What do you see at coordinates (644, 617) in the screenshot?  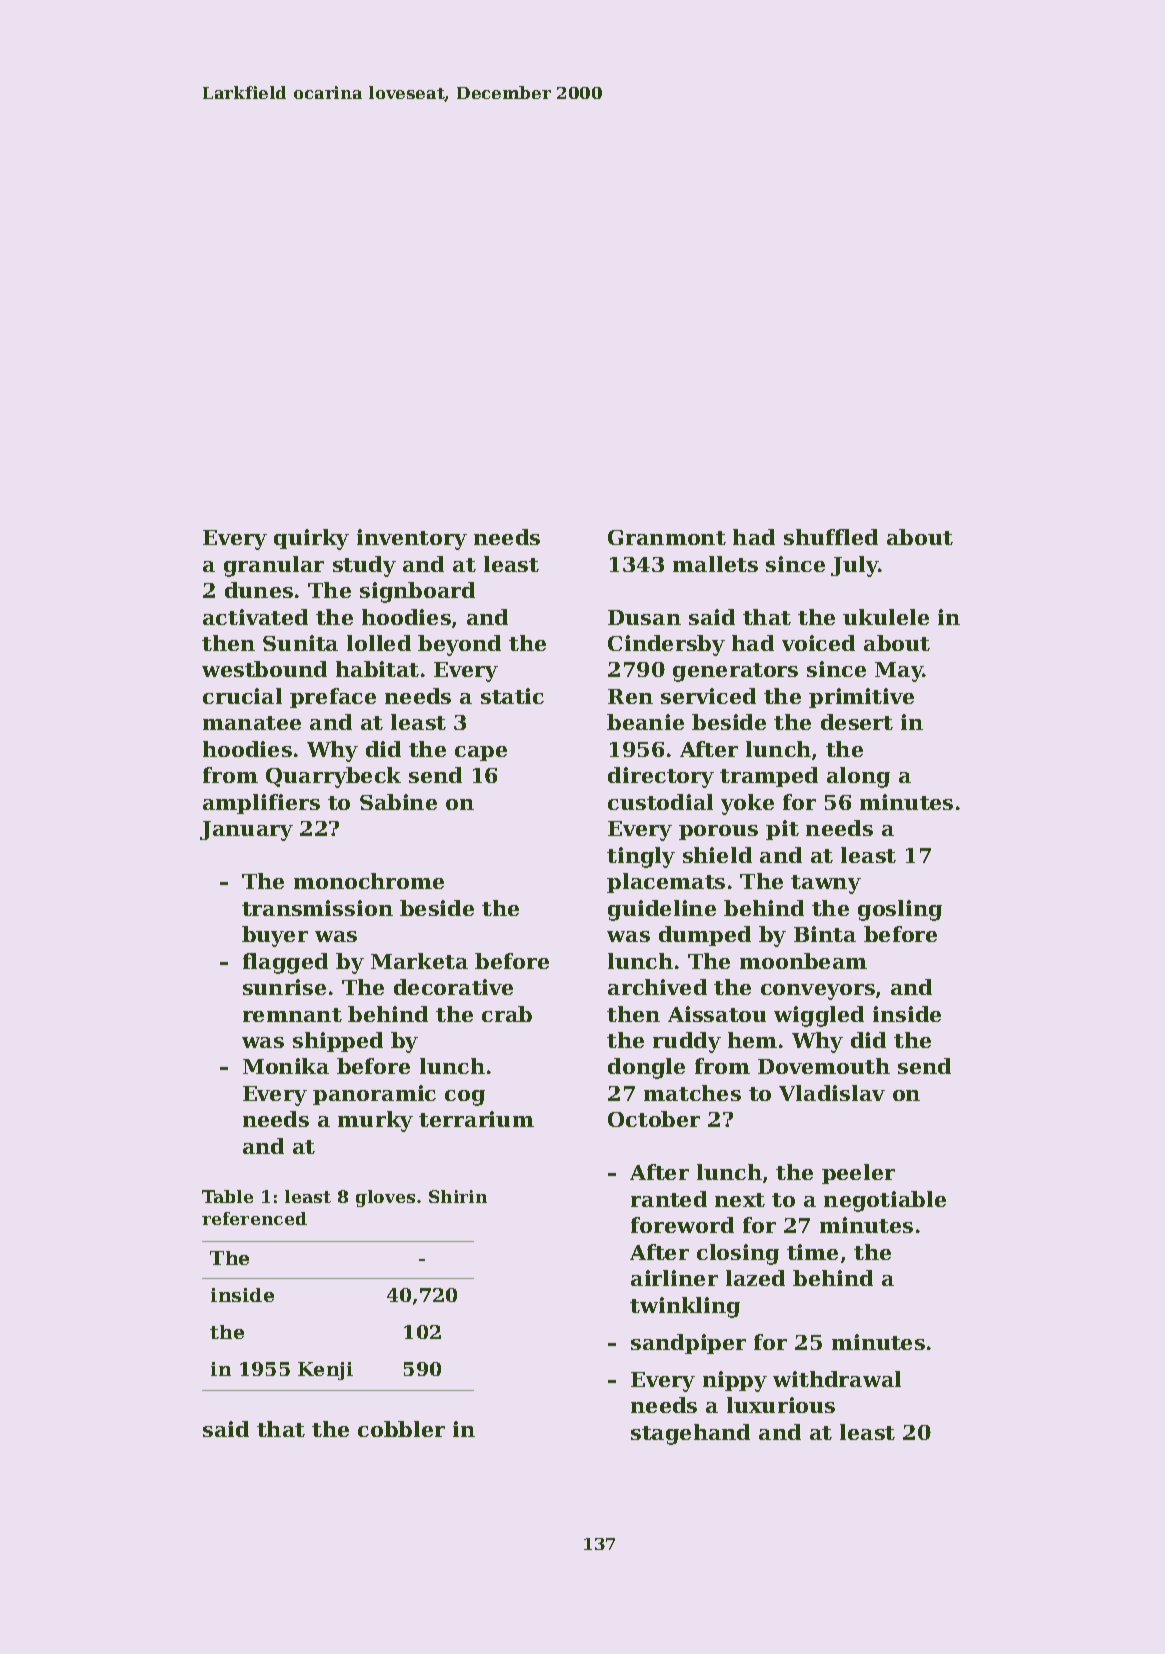 I see `Dusan` at bounding box center [644, 617].
